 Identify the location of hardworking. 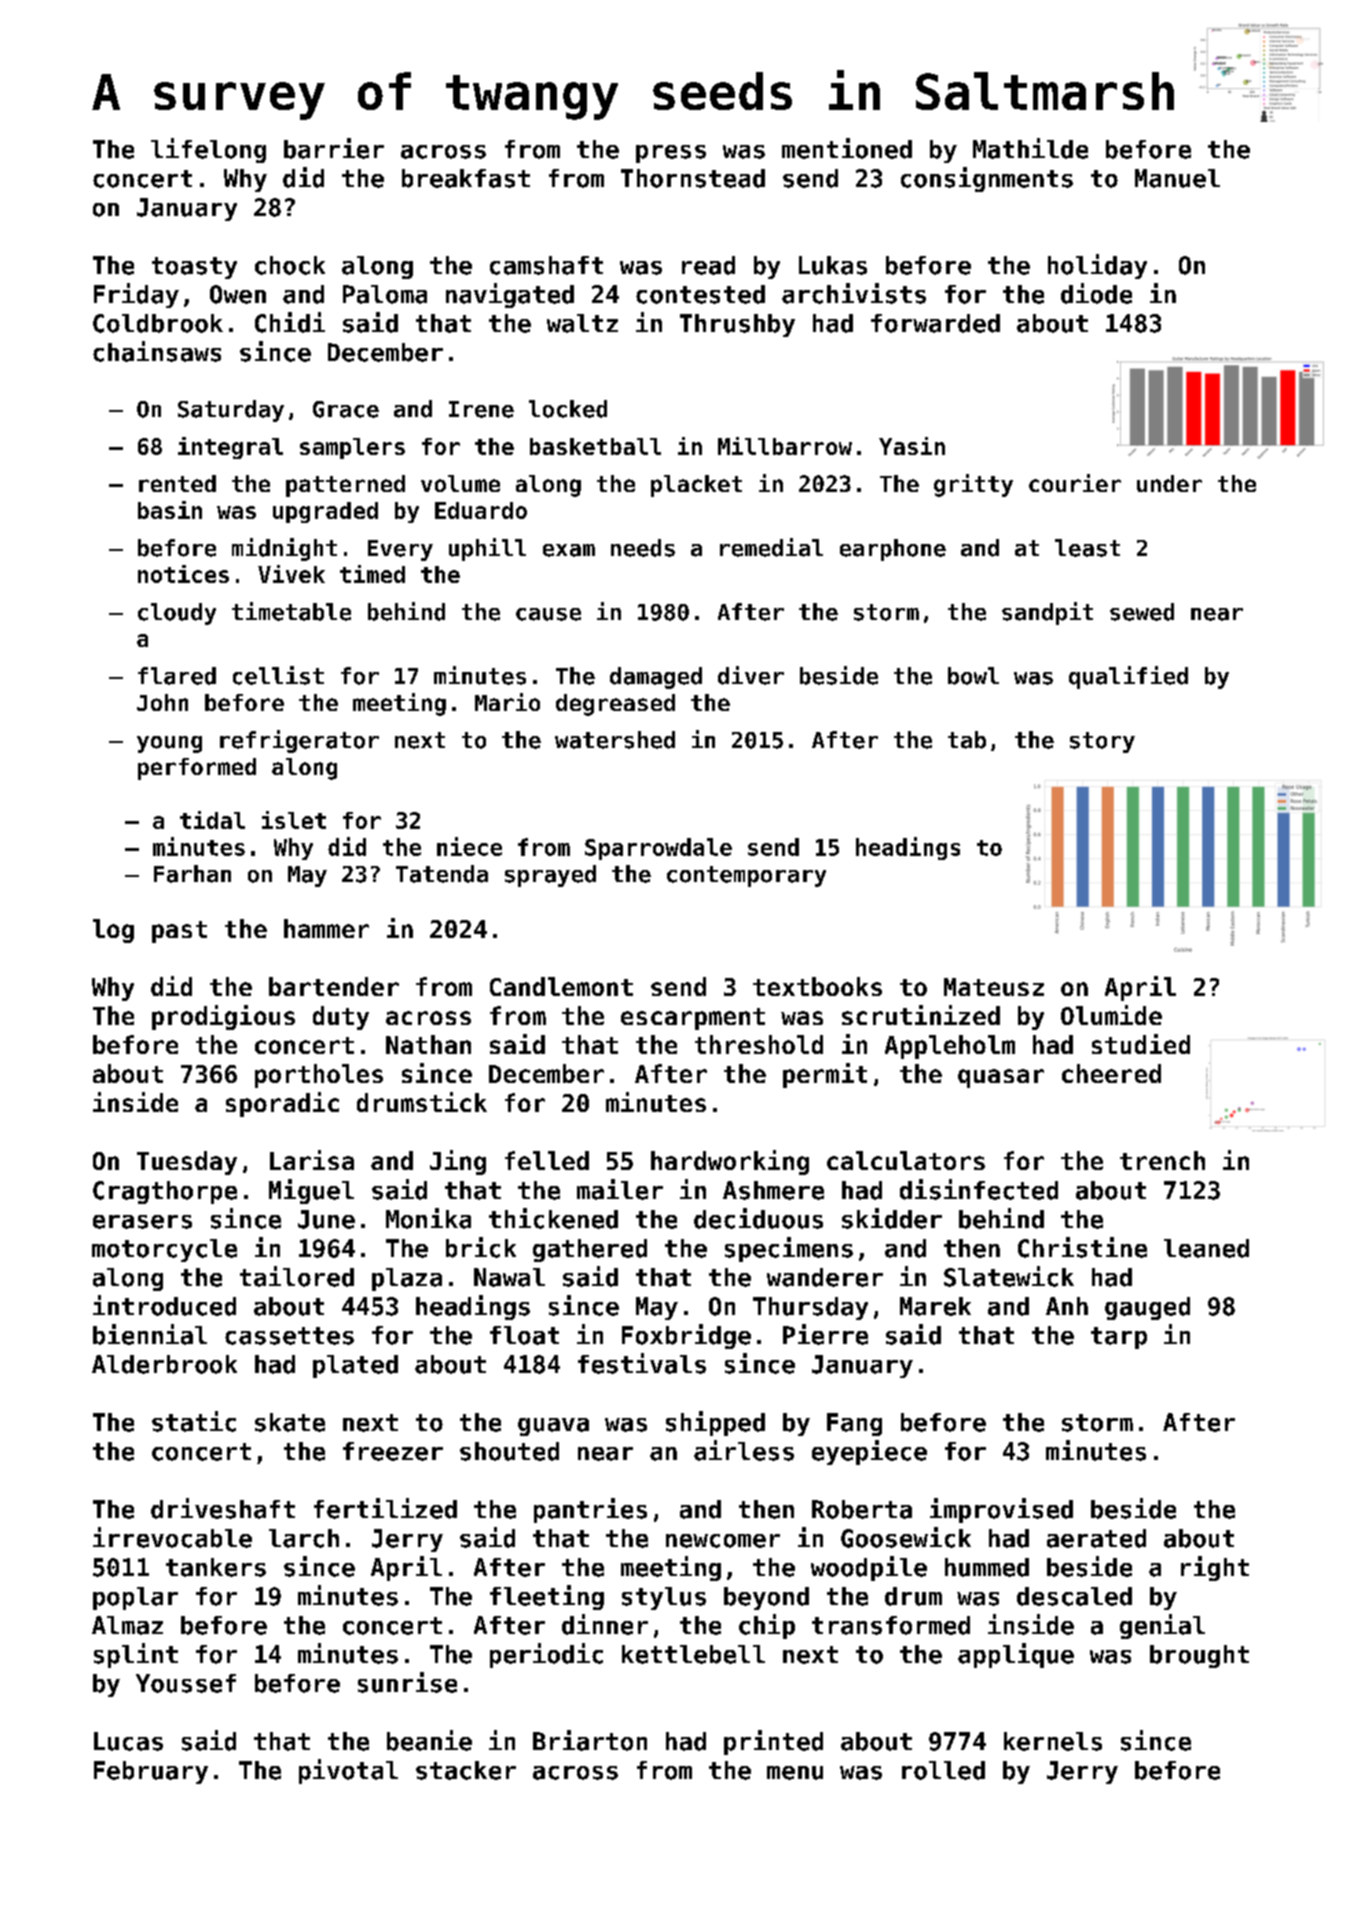
(730, 1162).
